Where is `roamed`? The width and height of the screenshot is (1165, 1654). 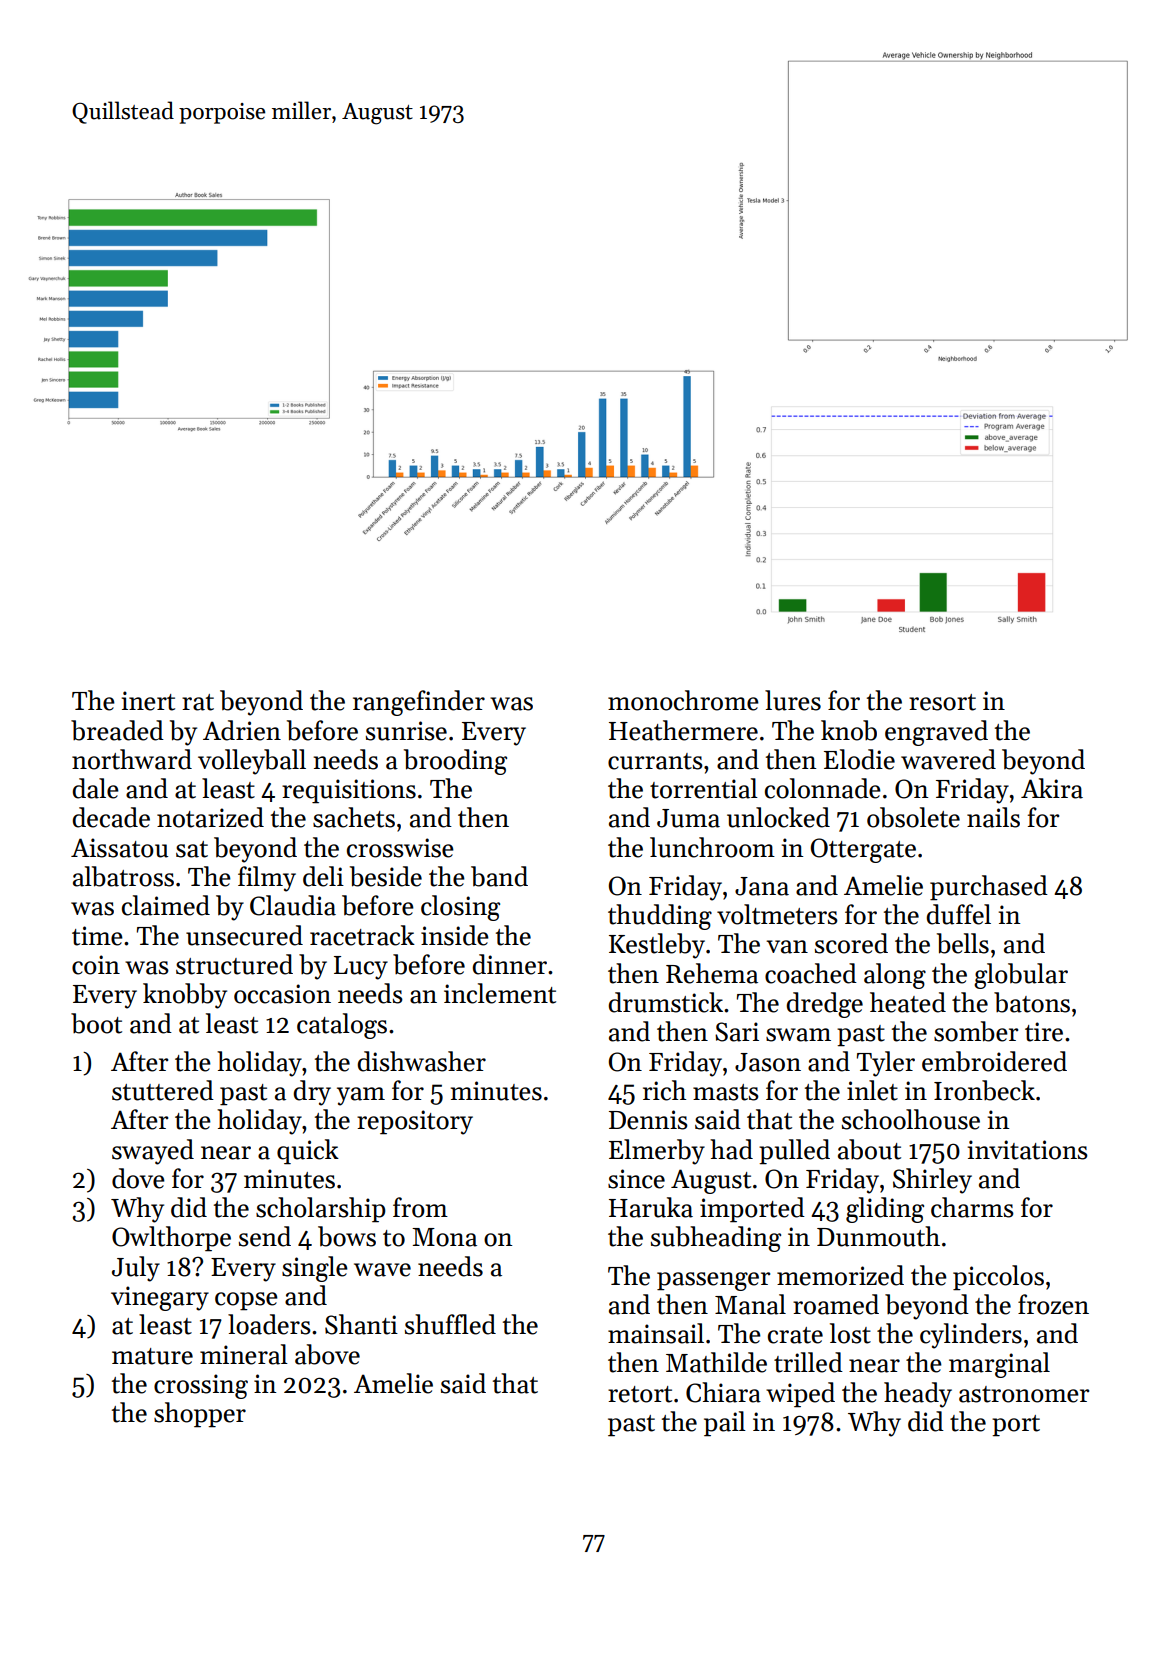
roamed is located at coordinates (836, 1304).
